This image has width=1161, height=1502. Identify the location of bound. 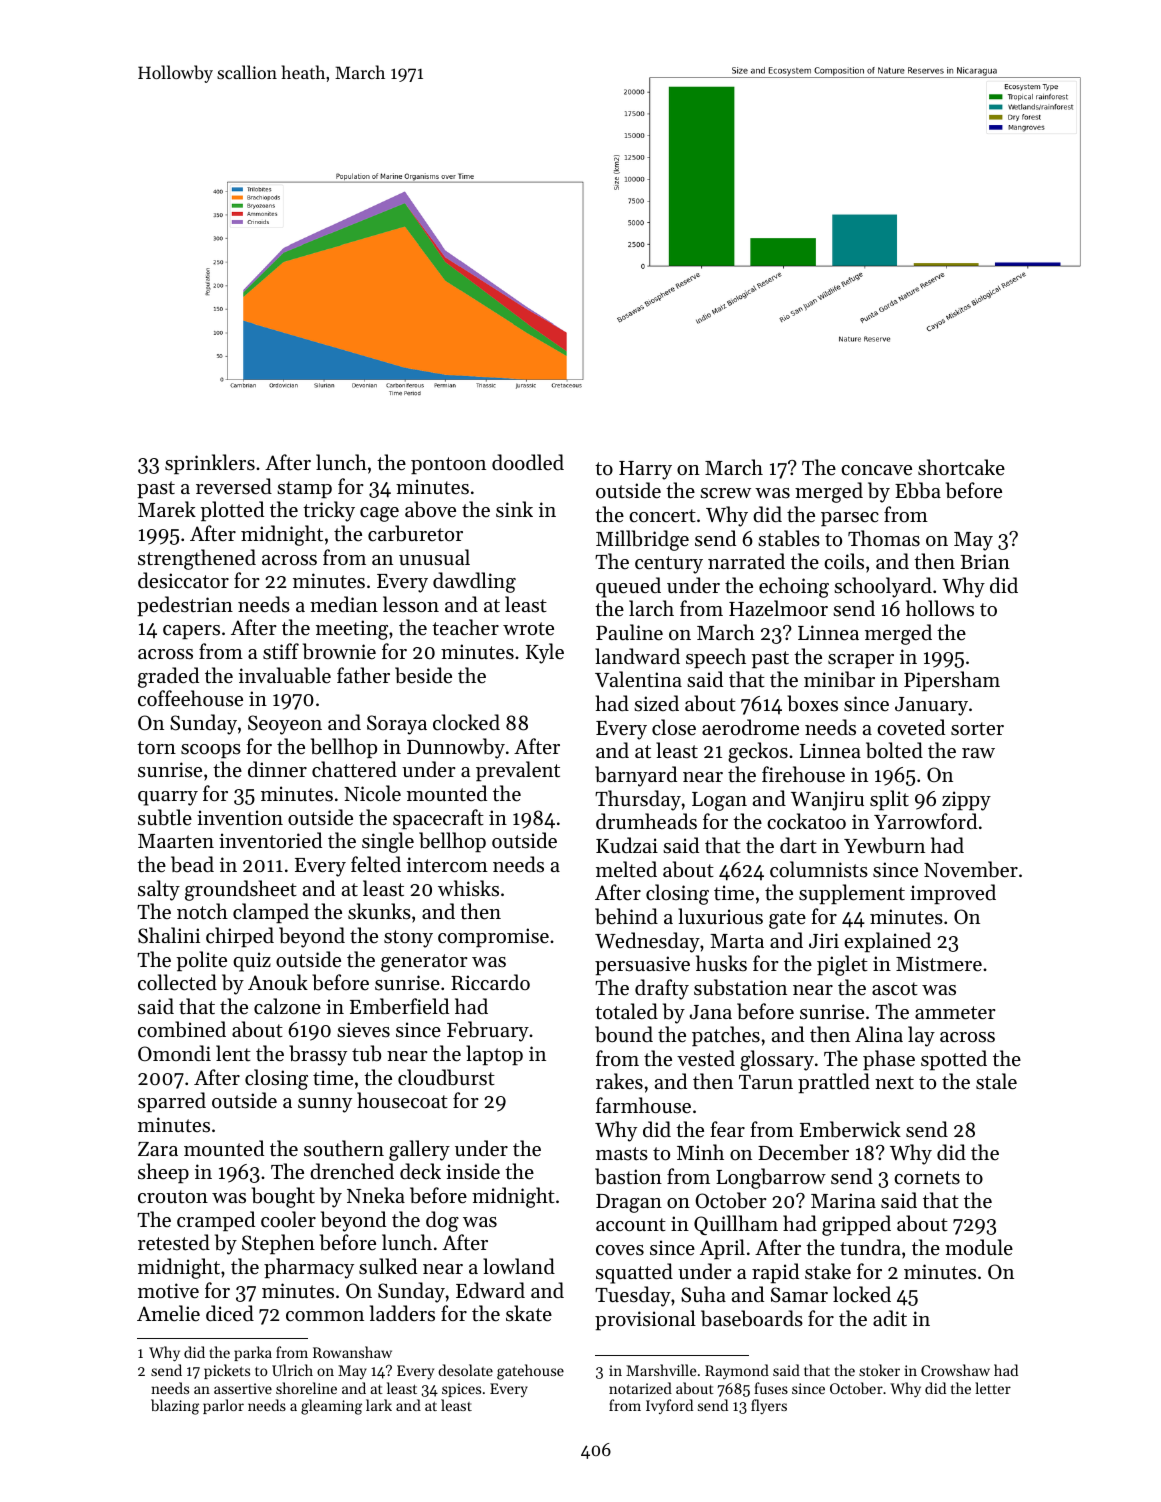
(624, 1034).
